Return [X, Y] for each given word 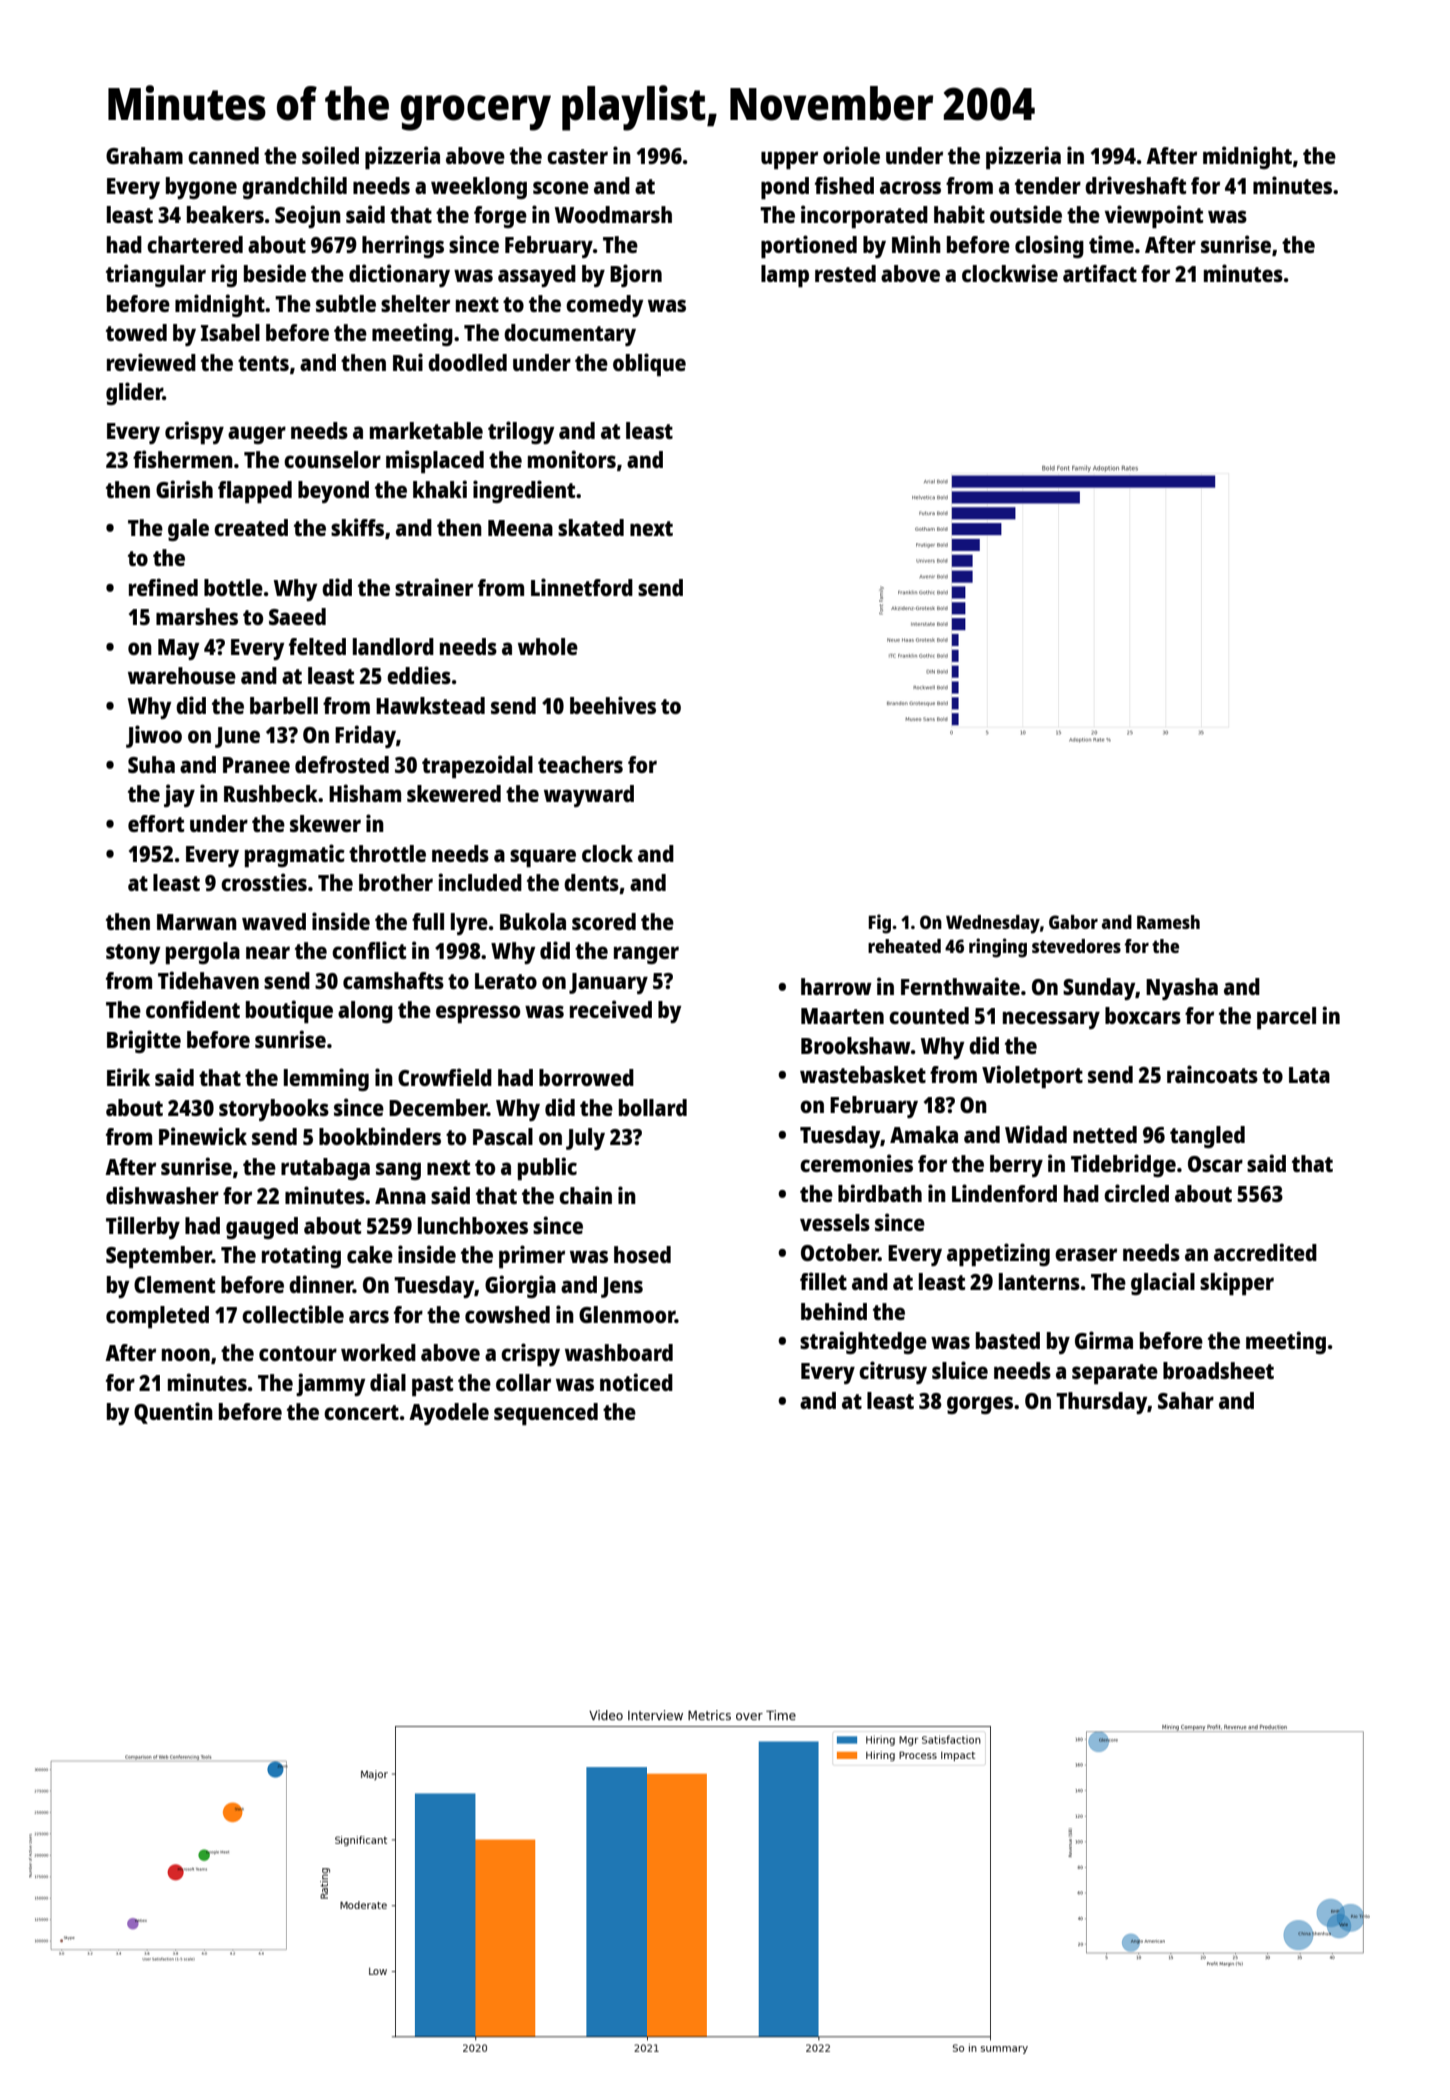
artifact [1100, 273]
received [611, 1009]
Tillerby [143, 1227]
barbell [284, 705]
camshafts [393, 980]
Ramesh [1168, 922]
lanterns [1039, 1281]
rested [845, 273]
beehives [613, 705]
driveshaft [1135, 185]
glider [134, 393]
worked [378, 1352]
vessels [835, 1222]
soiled [330, 155]
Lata [1309, 1075]
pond [785, 188]
